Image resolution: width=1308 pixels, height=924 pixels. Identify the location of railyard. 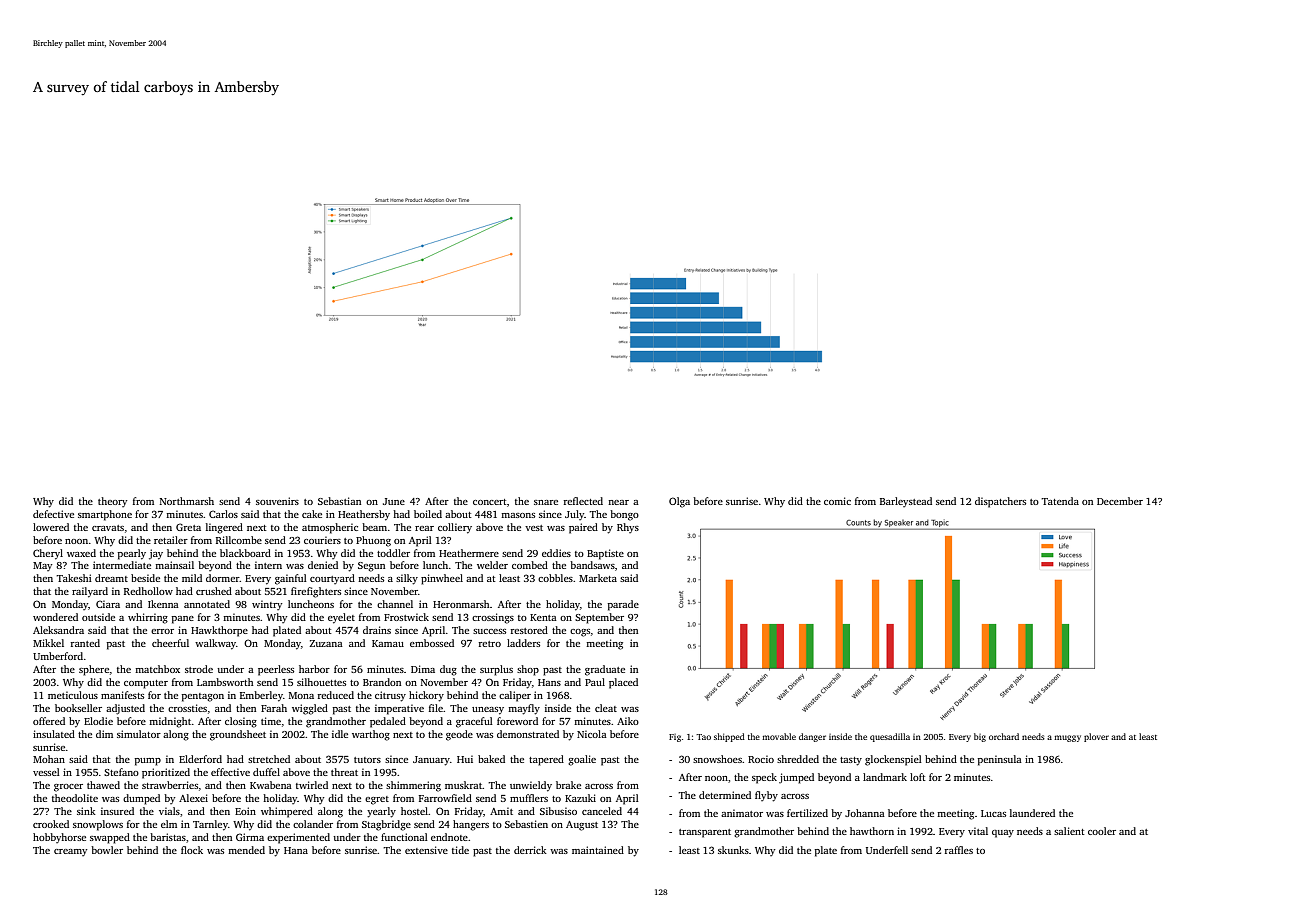
(90, 592).
